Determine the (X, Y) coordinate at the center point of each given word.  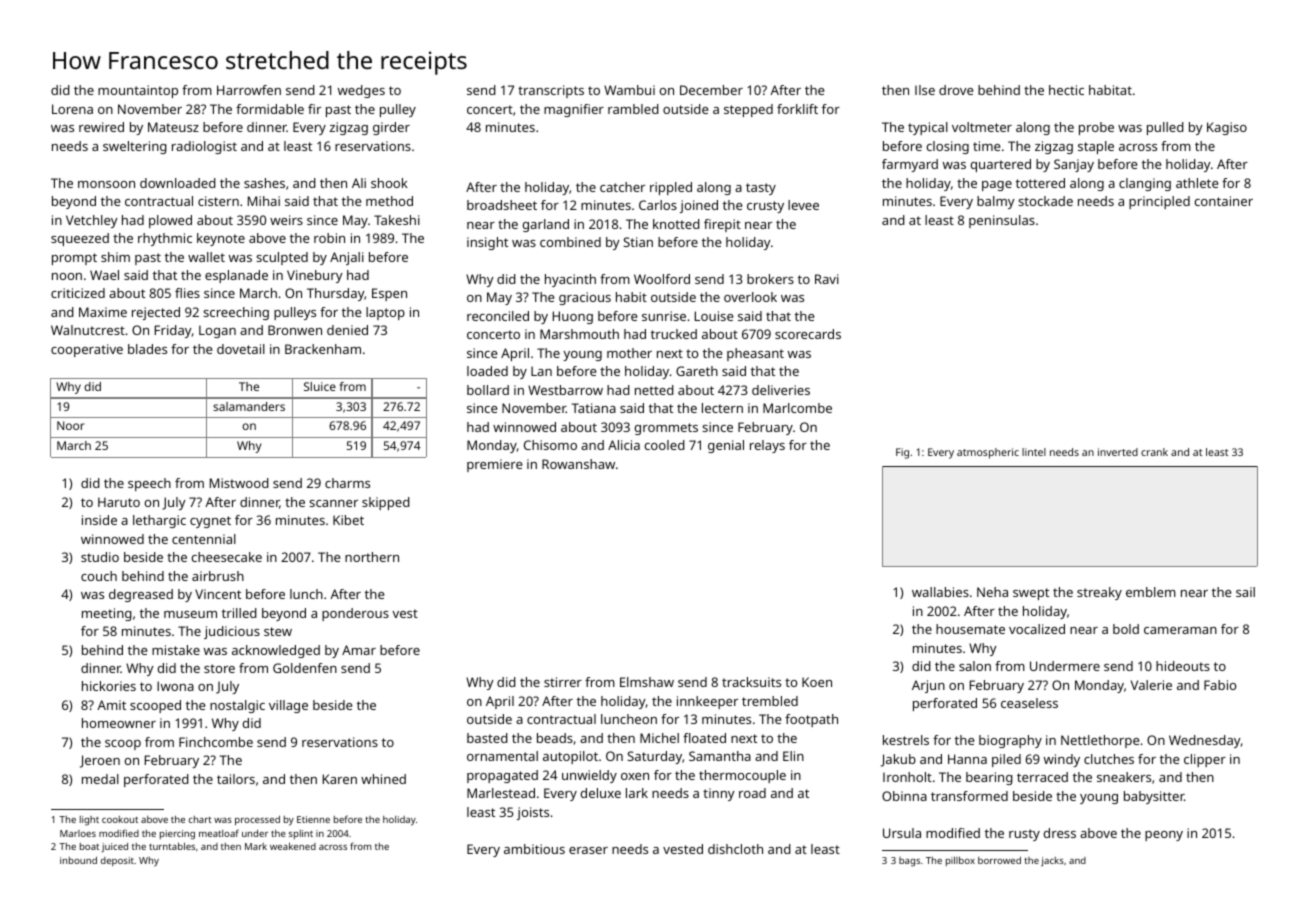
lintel (1034, 452)
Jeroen (100, 761)
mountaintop (138, 91)
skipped (386, 503)
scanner (333, 503)
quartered (1001, 165)
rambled (633, 109)
